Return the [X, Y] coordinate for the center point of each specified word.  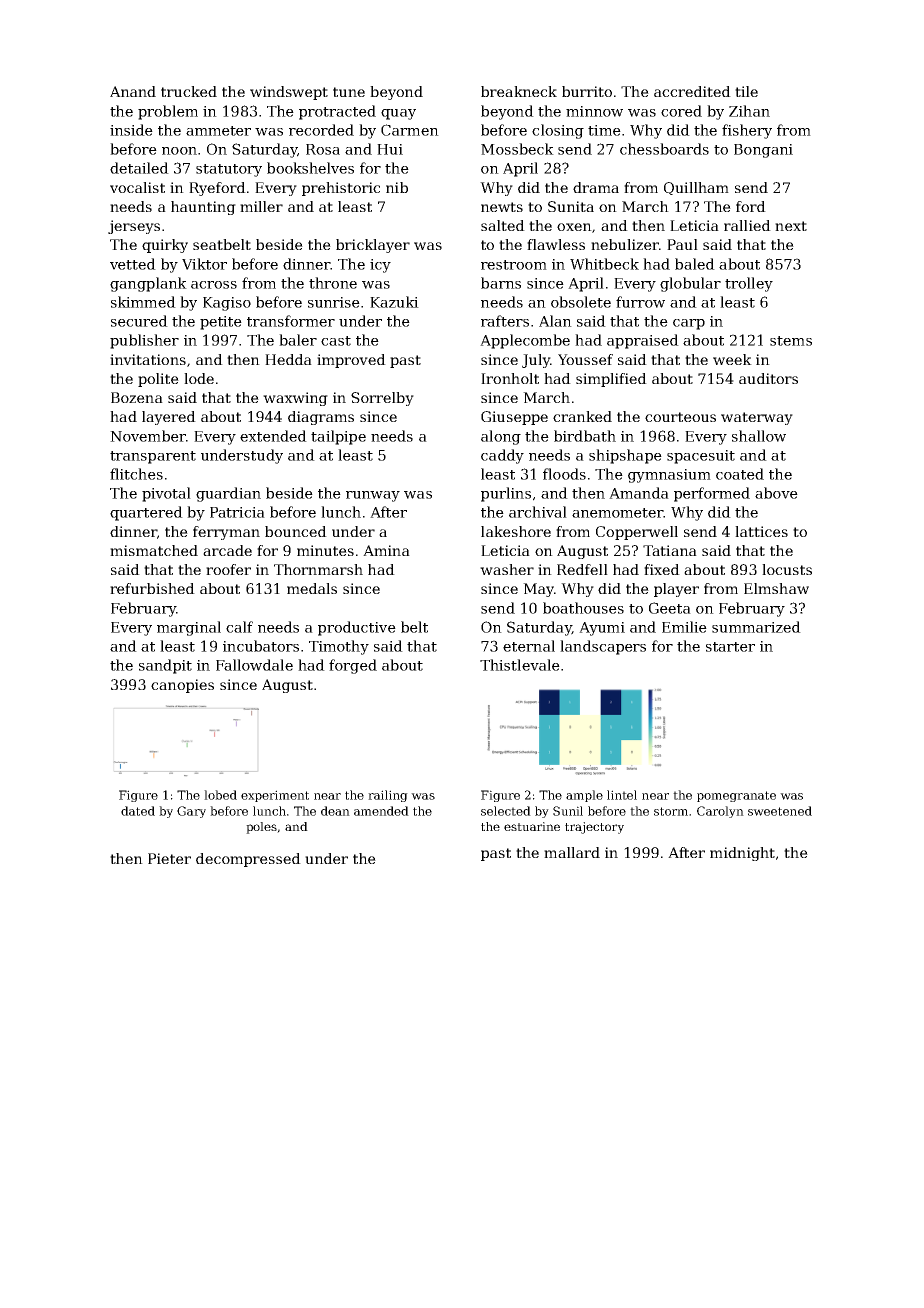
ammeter [218, 131]
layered [169, 418]
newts [502, 207]
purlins [506, 494]
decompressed [248, 860]
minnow [594, 111]
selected [506, 811]
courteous [680, 417]
